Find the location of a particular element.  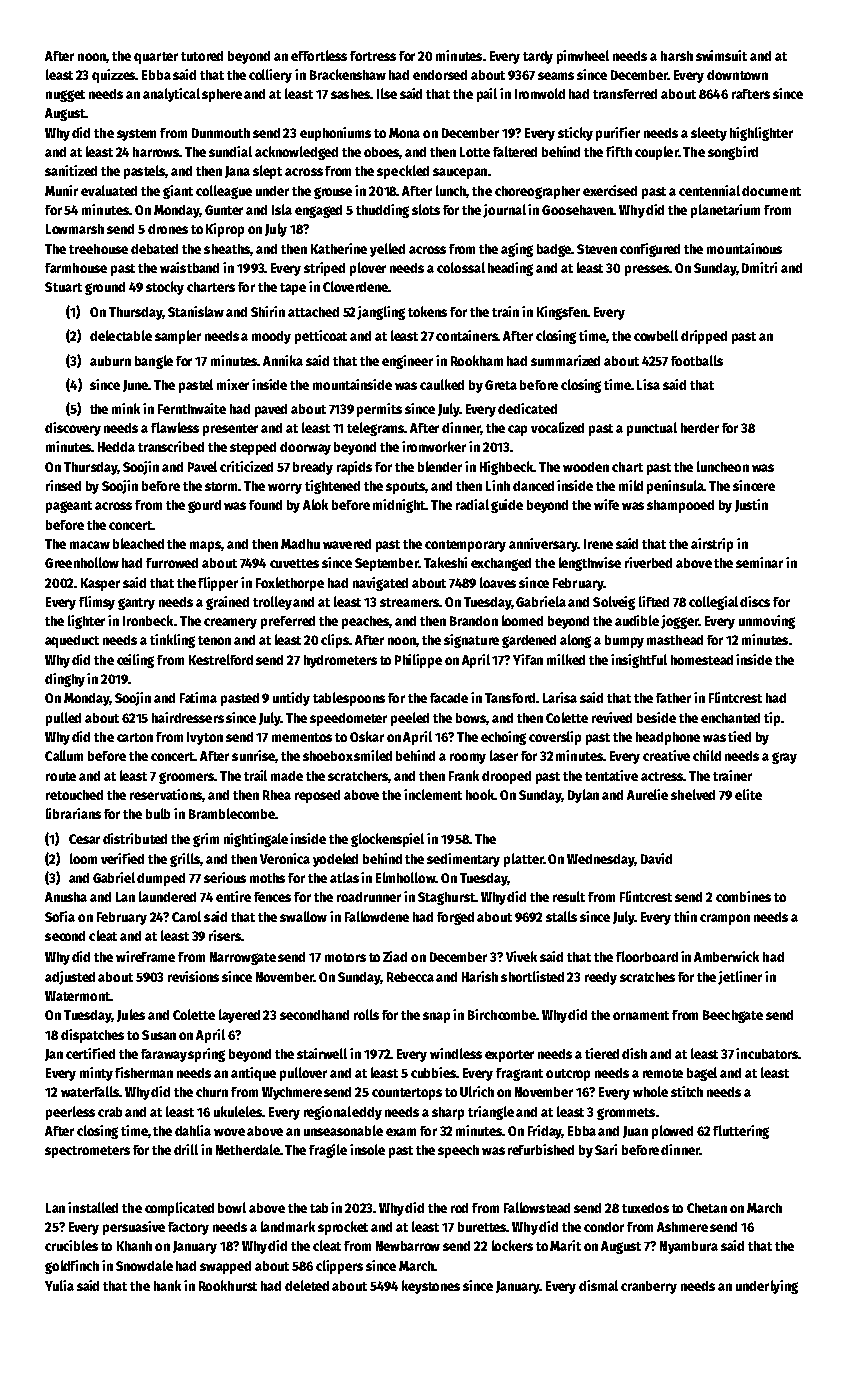

punctual is located at coordinates (652, 429).
